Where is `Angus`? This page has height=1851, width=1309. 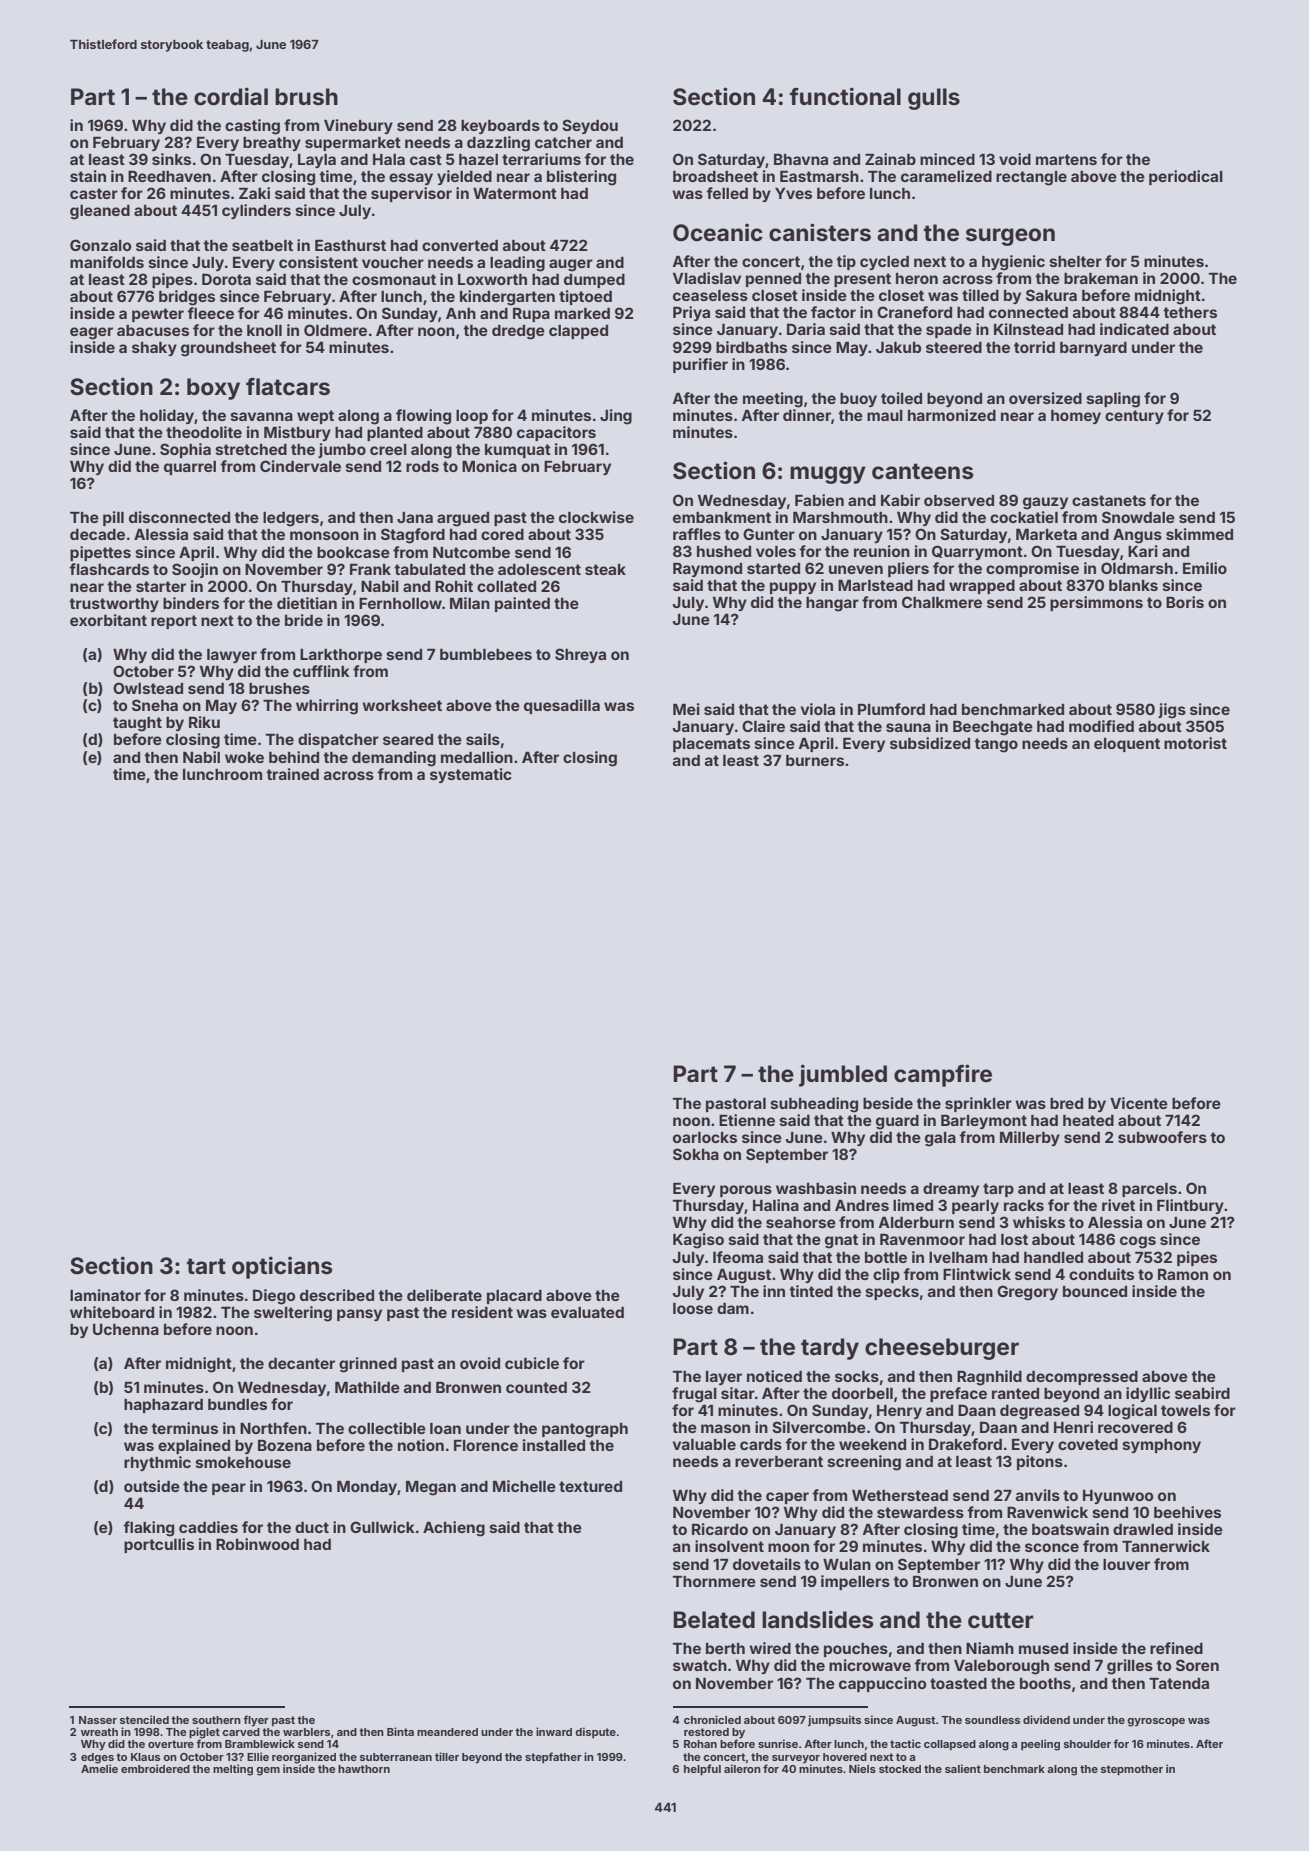
Angus is located at coordinates (1137, 536).
